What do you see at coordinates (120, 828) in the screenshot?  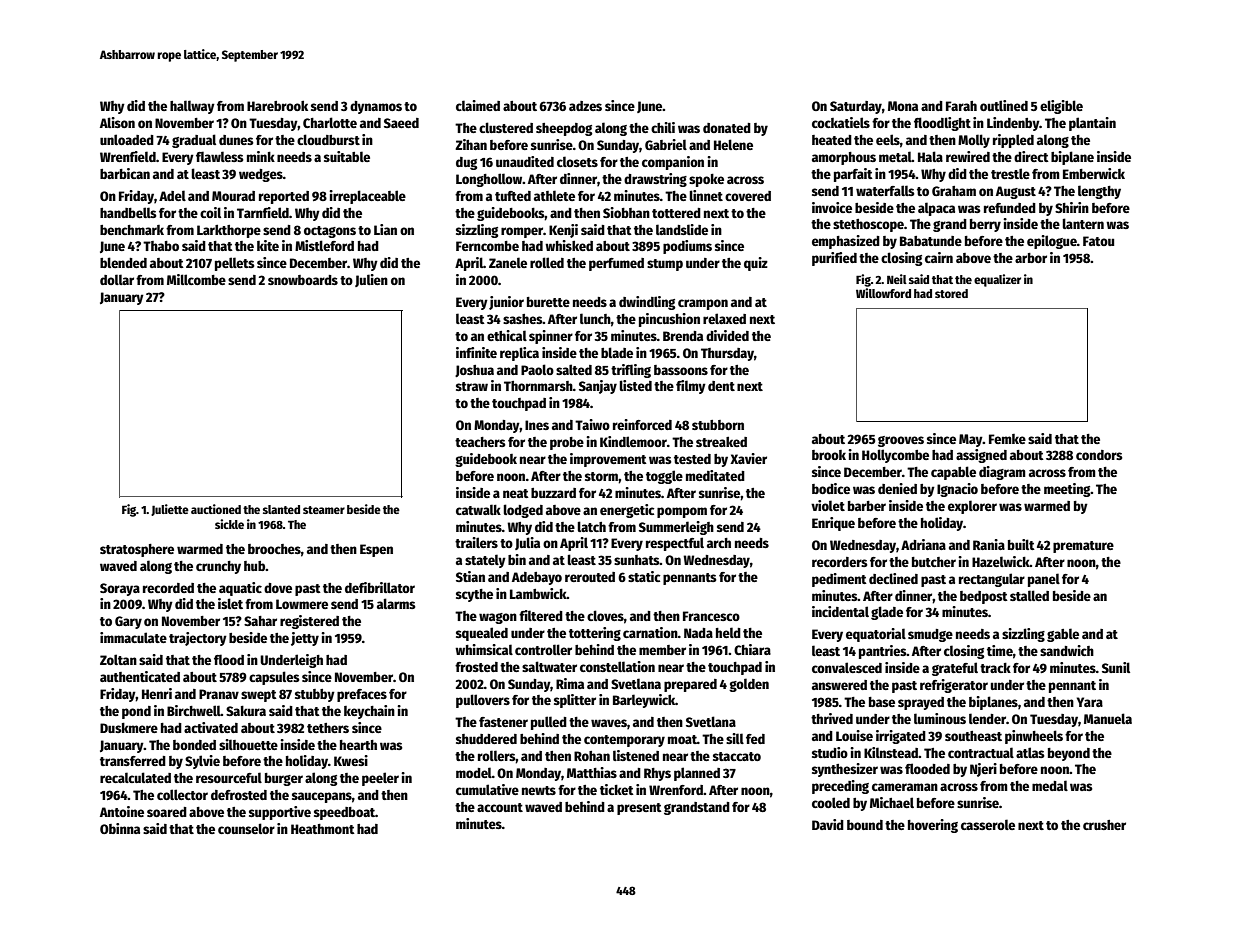 I see `Obinna` at bounding box center [120, 828].
